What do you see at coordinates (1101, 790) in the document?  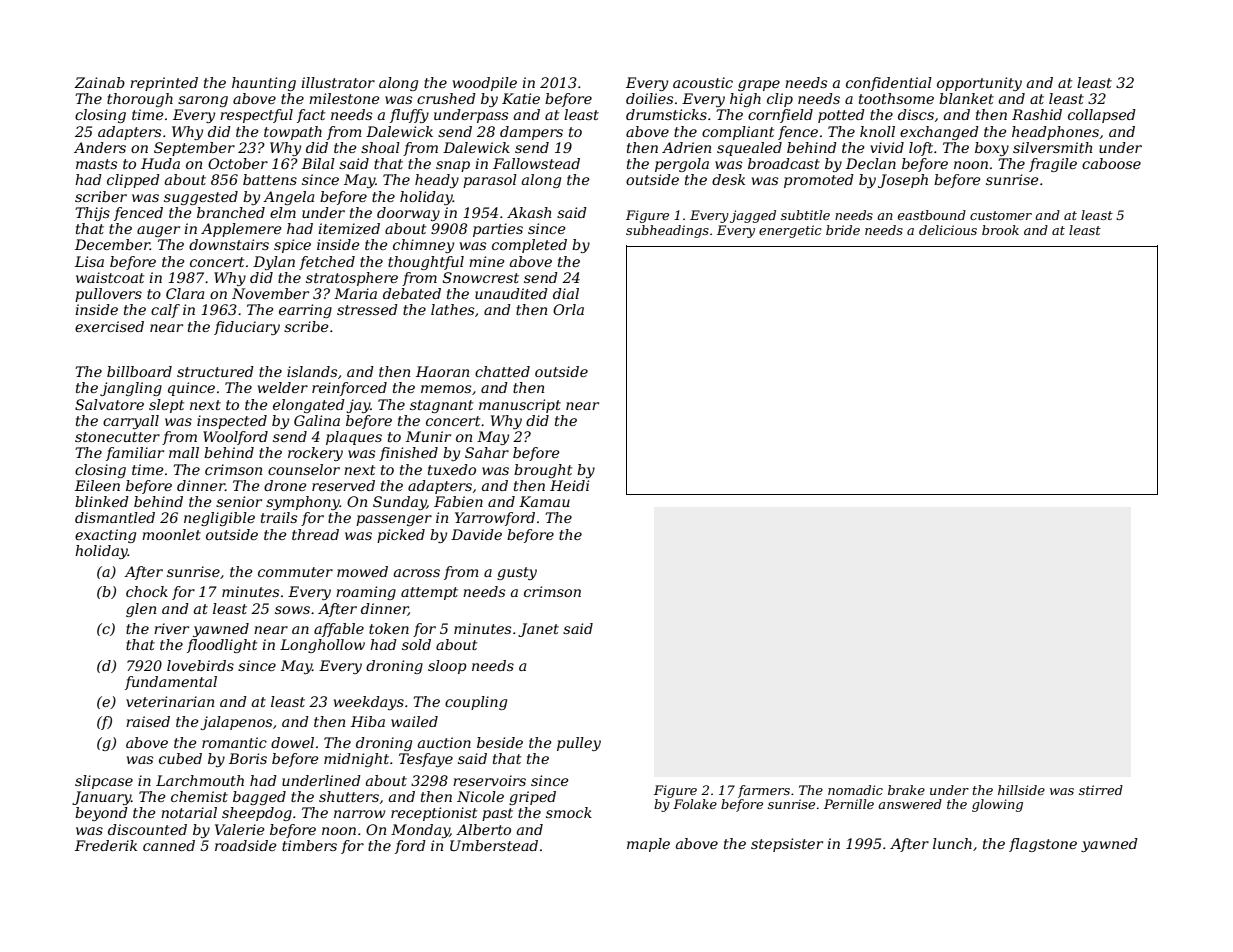 I see `stirred` at bounding box center [1101, 790].
